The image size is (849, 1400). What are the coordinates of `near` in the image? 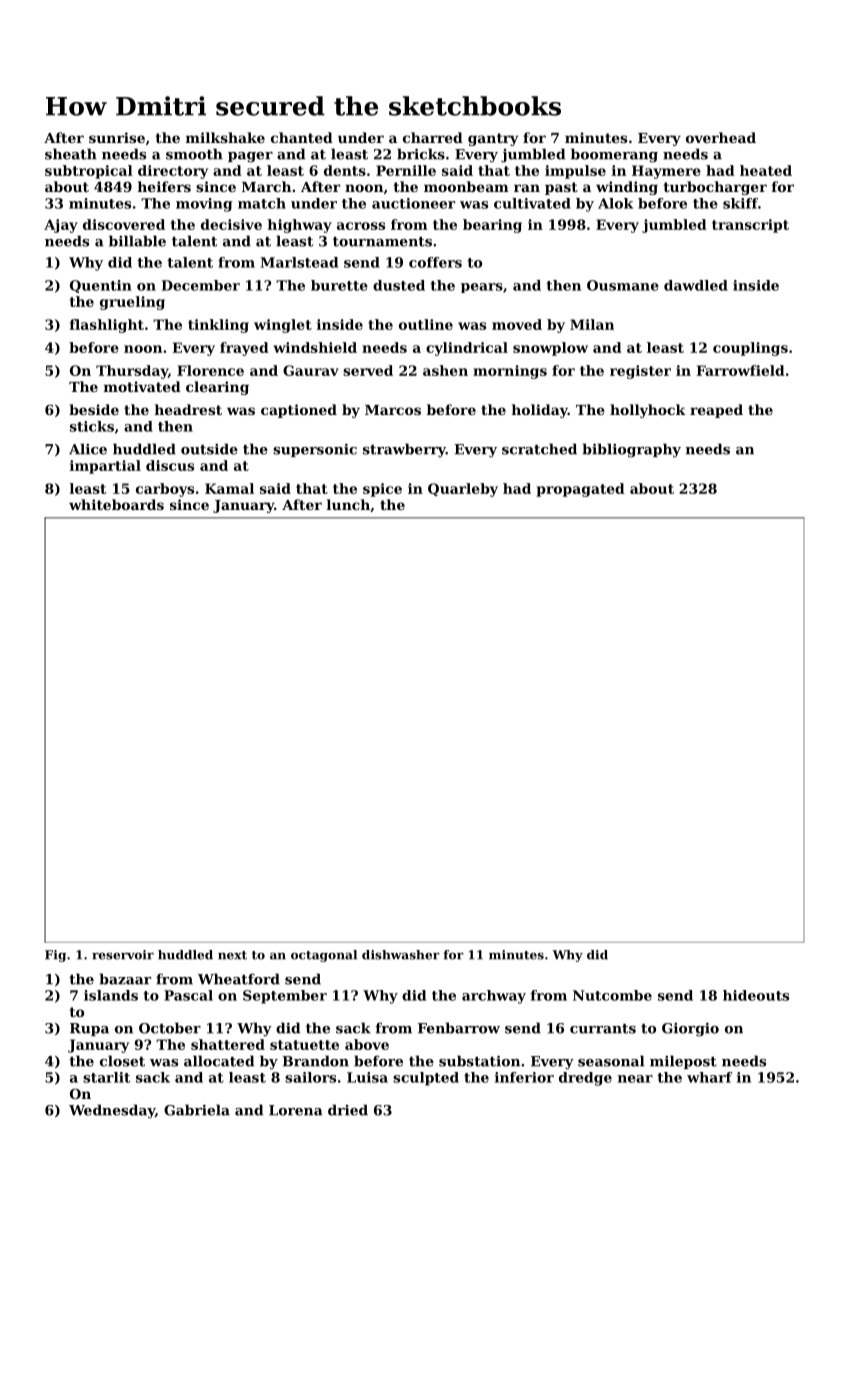 It's located at (635, 1079).
